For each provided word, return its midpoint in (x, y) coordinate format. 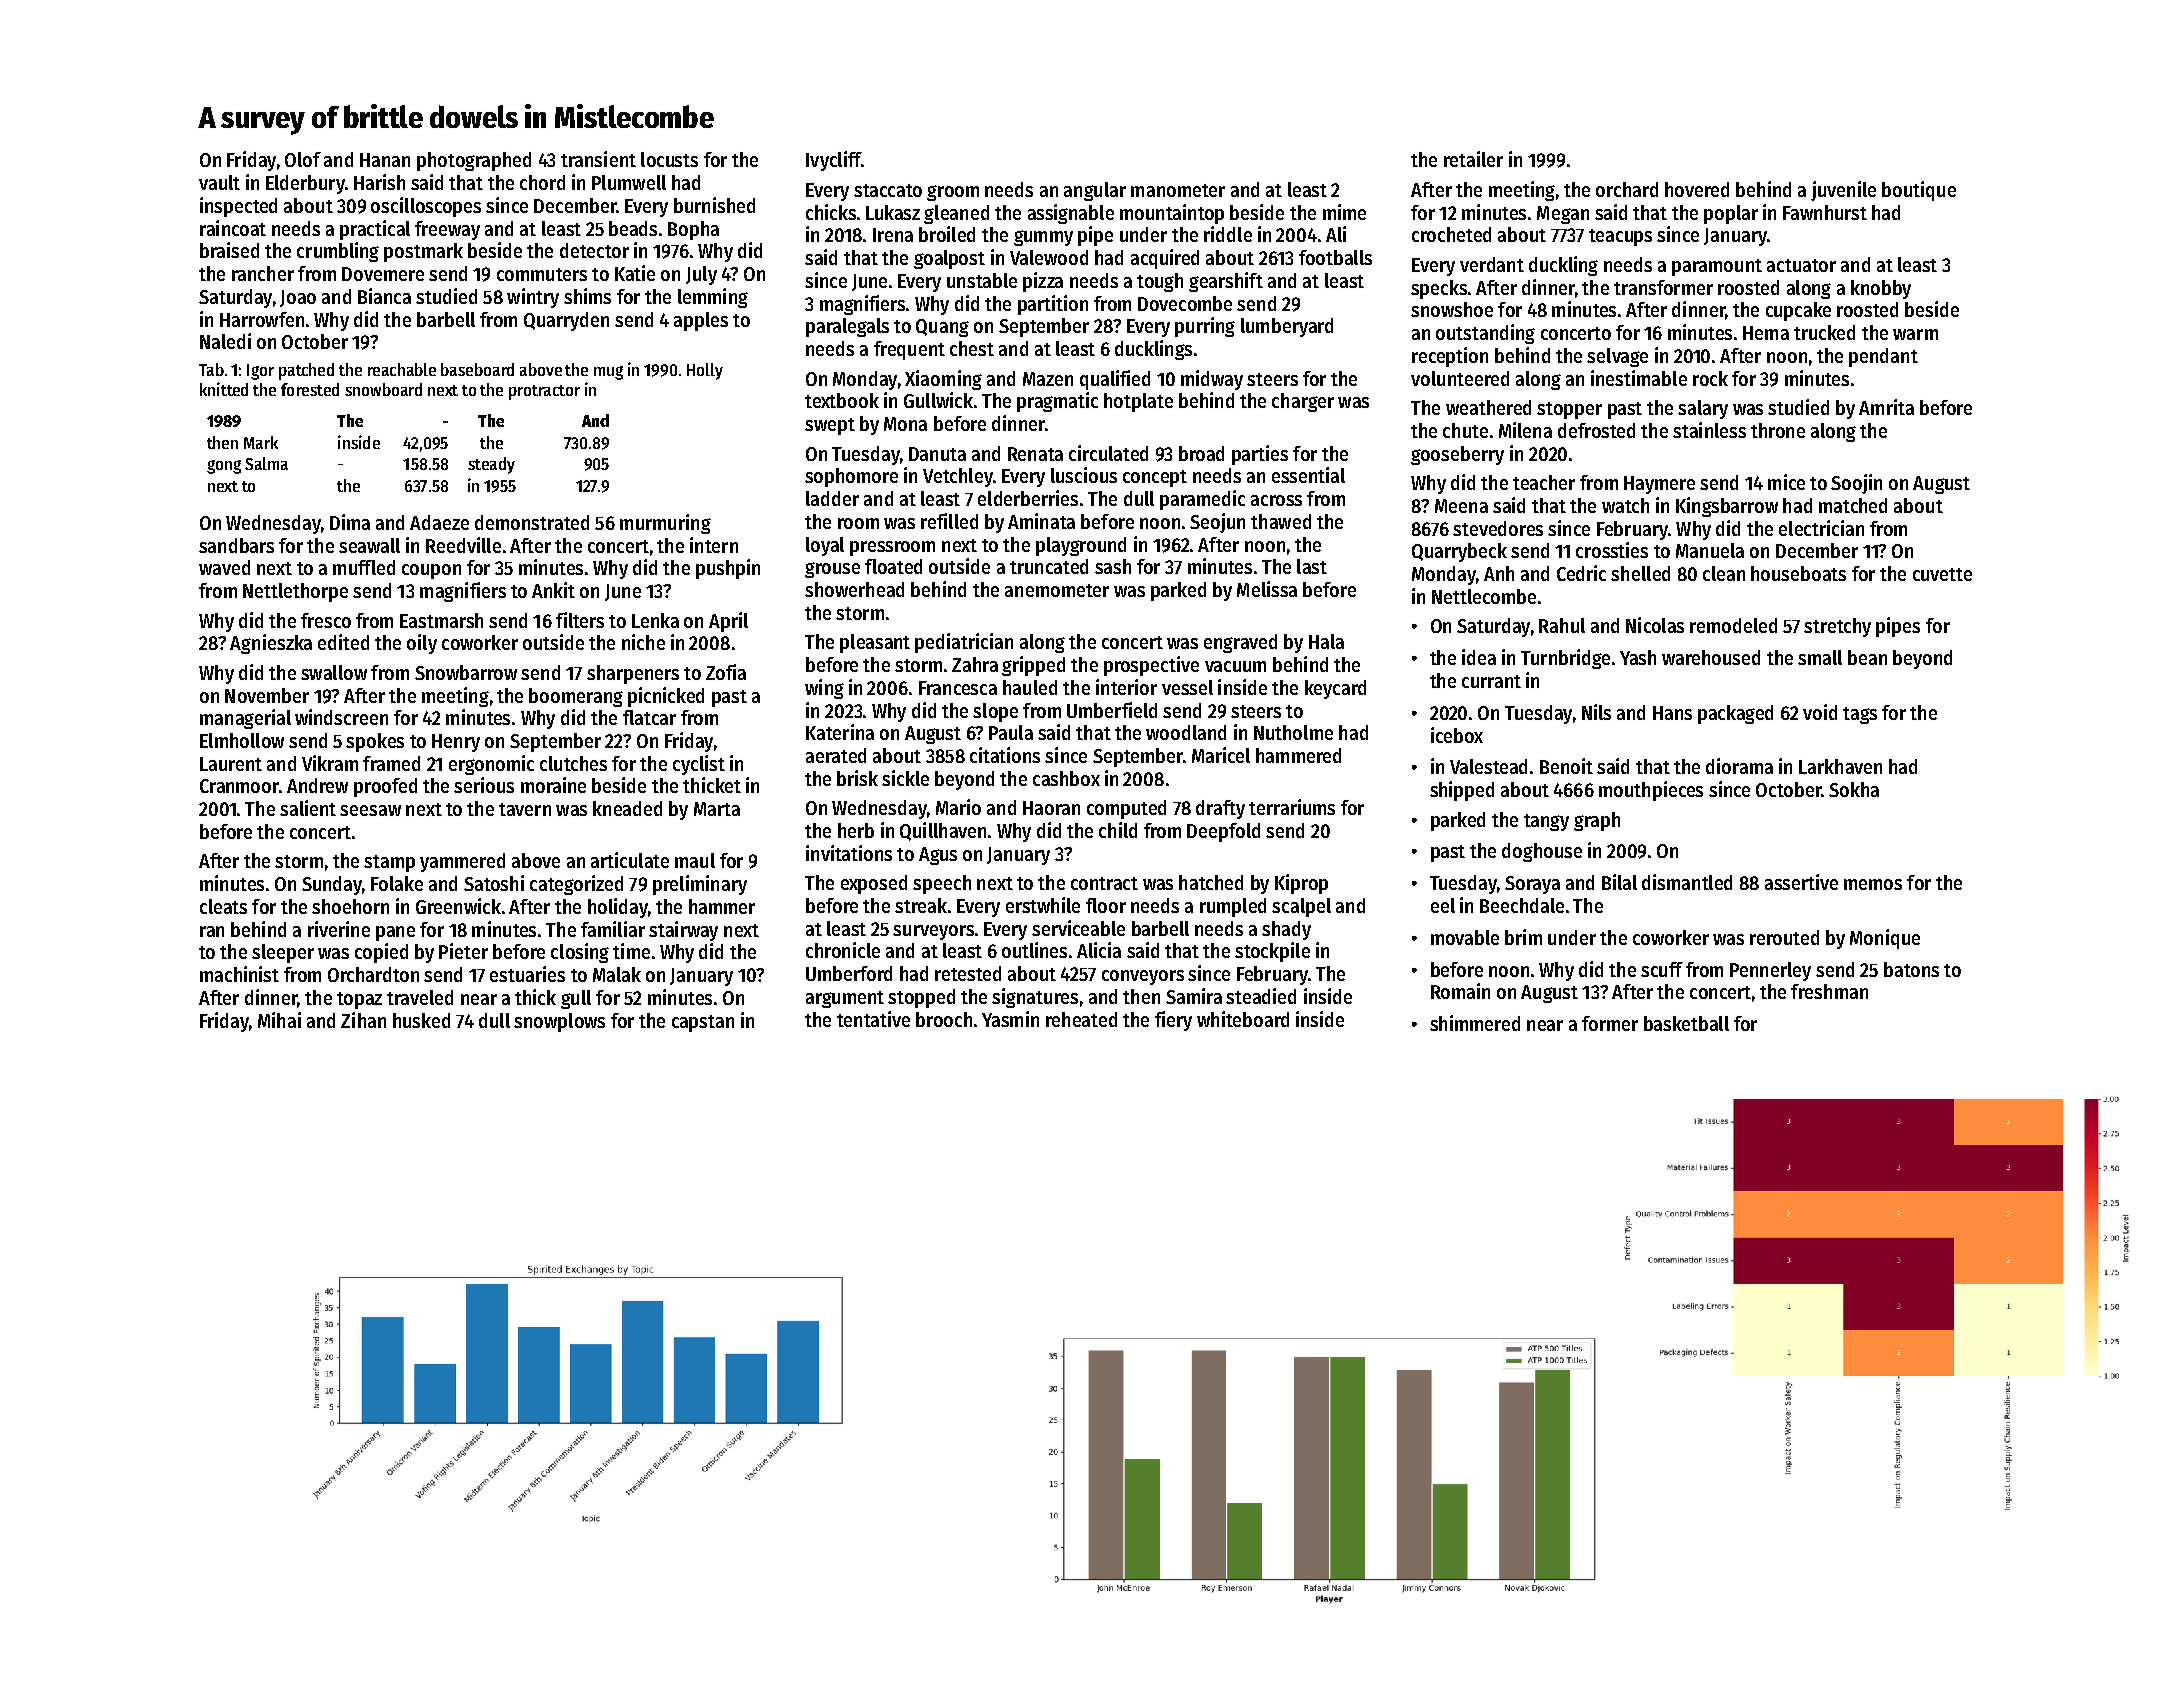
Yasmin (1010, 1019)
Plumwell (629, 182)
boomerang (576, 697)
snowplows (559, 1022)
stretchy (1837, 627)
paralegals (847, 327)
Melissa (1267, 589)
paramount (1717, 267)
